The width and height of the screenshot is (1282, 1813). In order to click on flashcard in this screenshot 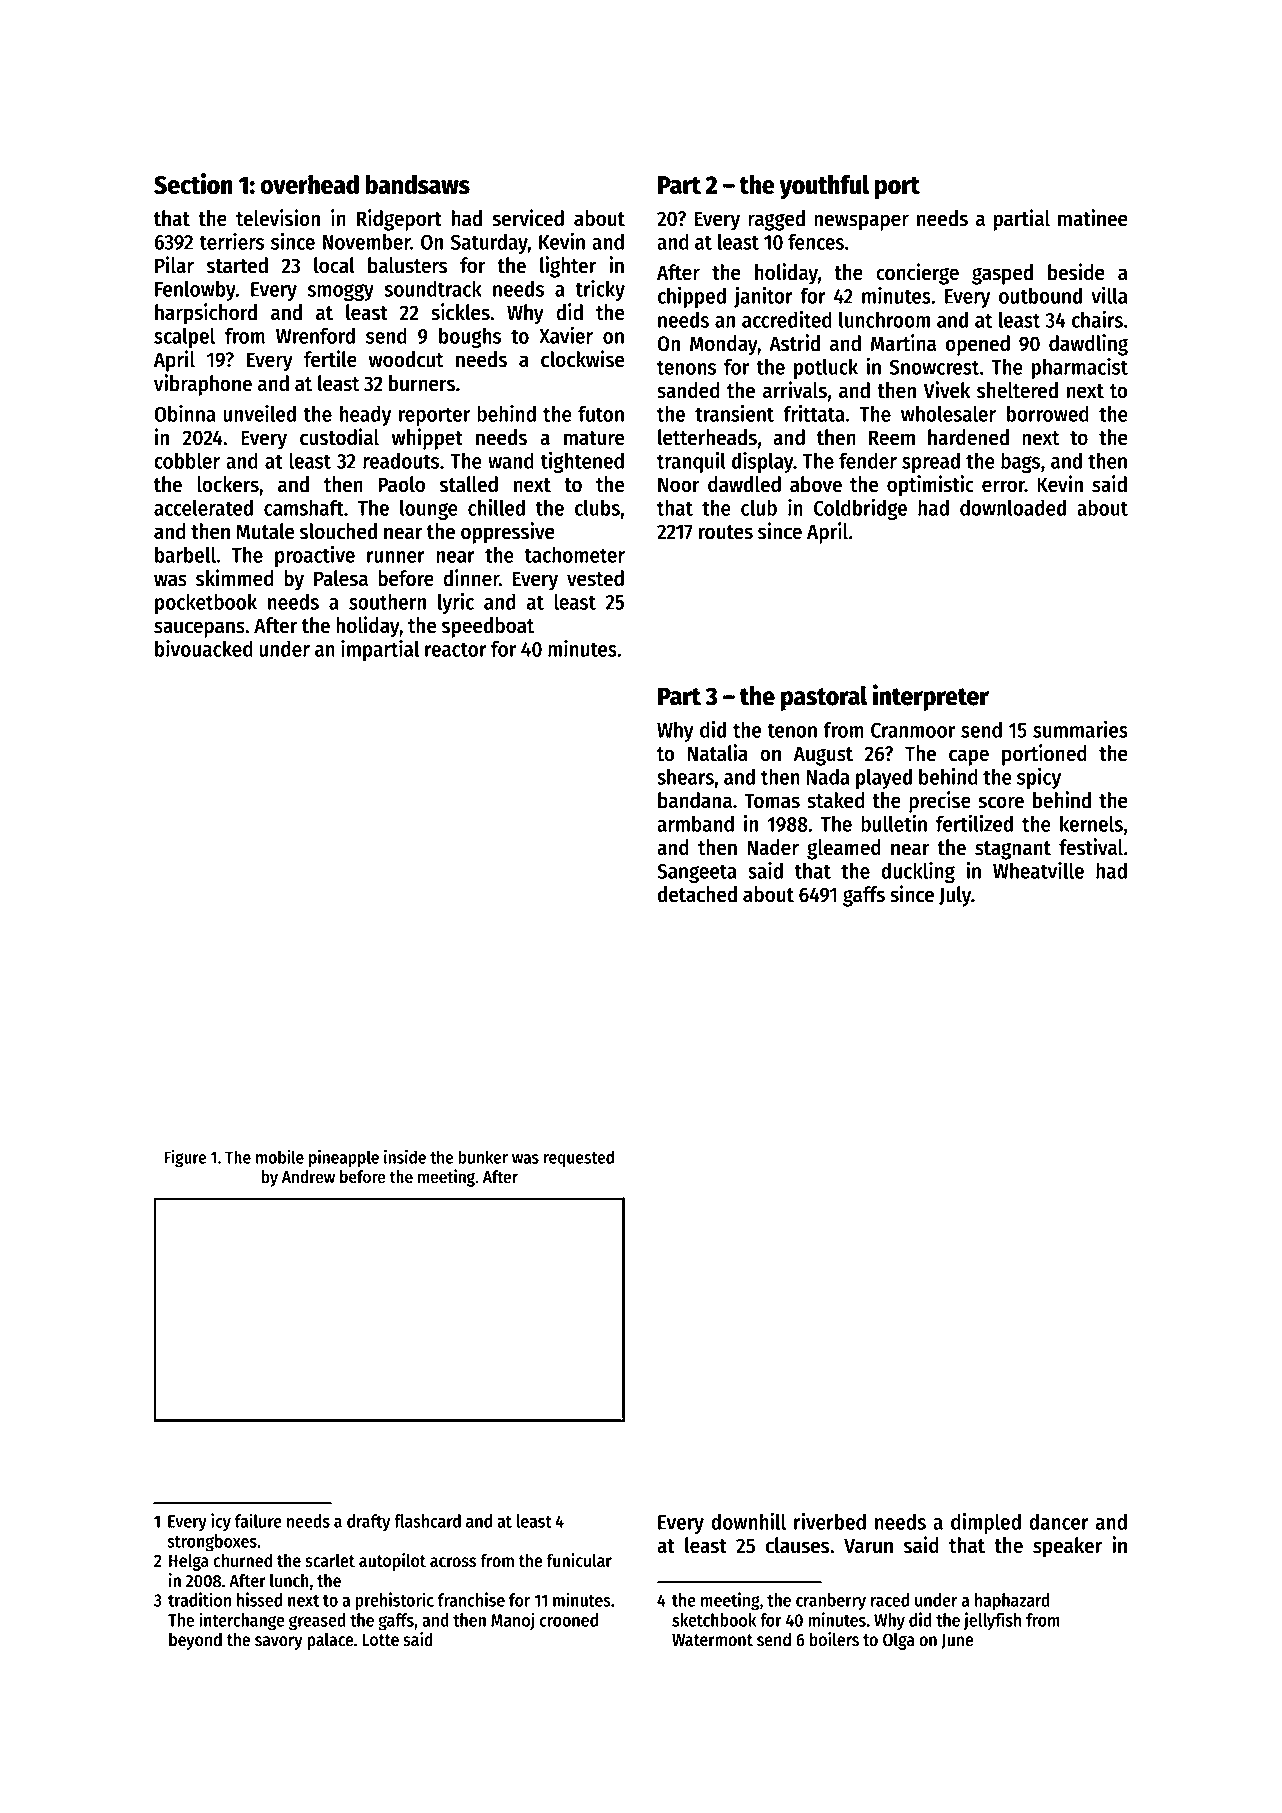, I will do `click(427, 1521)`.
